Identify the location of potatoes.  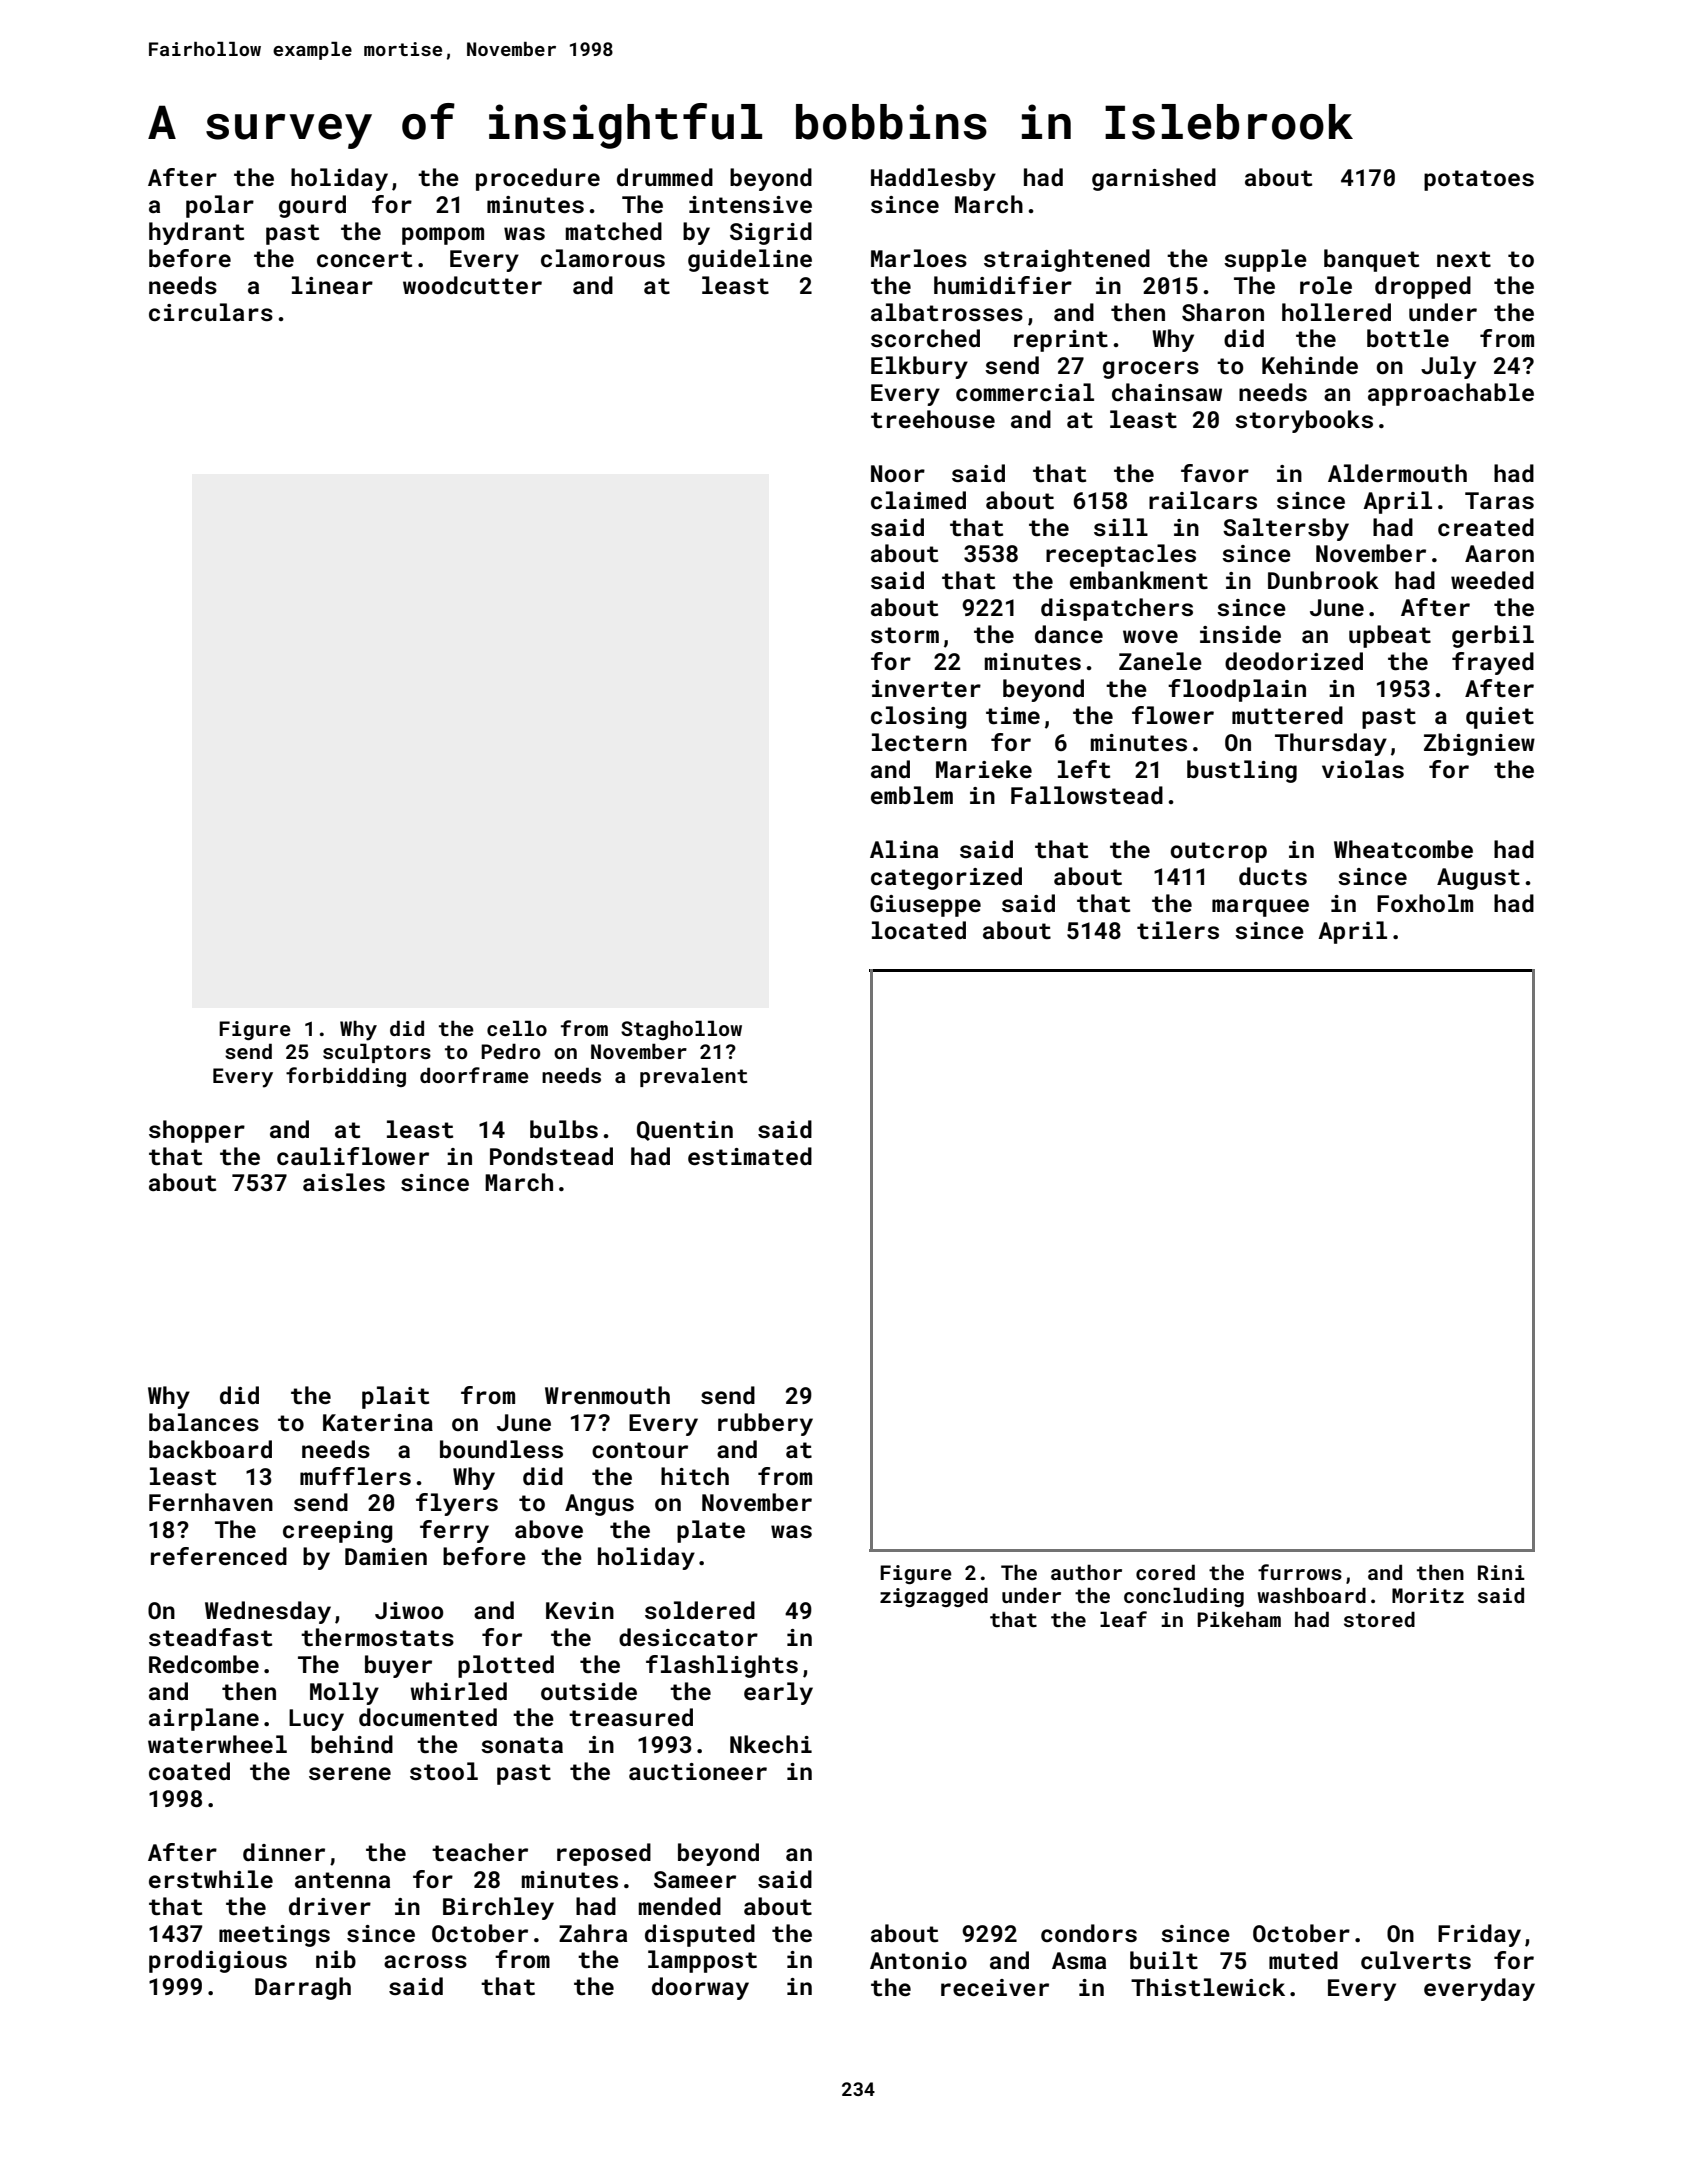
(1479, 180).
